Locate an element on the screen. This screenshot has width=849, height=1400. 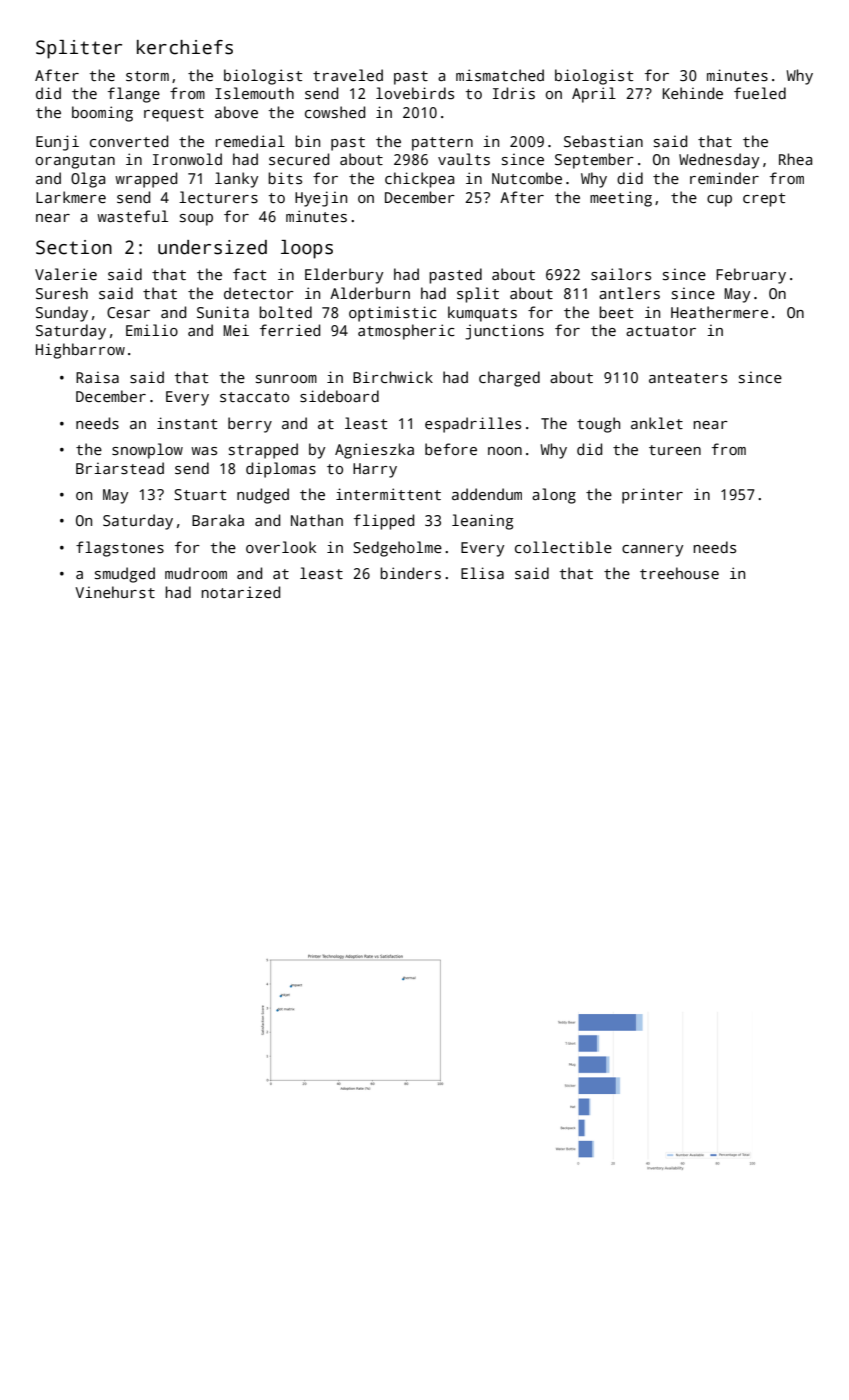
tureen is located at coordinates (675, 450).
